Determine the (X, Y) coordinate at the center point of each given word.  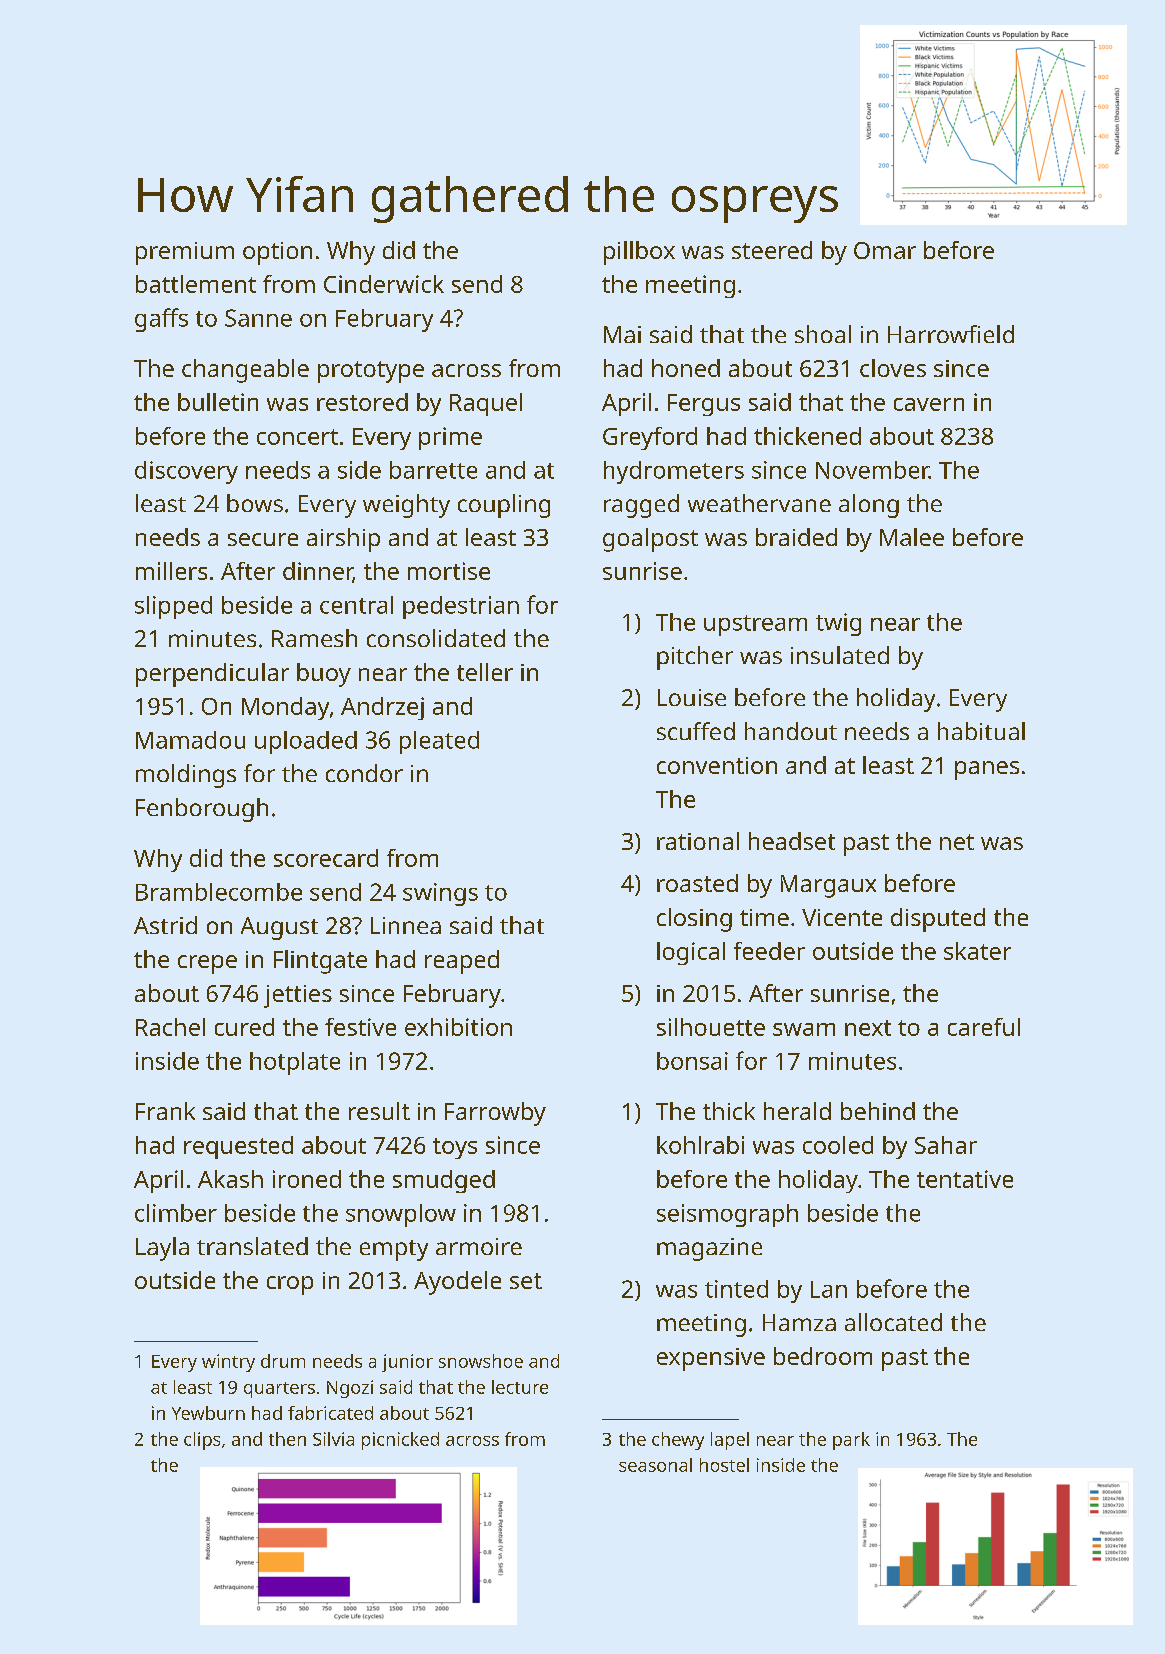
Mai (622, 334)
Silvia (333, 1439)
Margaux (828, 886)
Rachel (170, 1027)
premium (185, 253)
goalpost (650, 540)
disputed (938, 920)
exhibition (458, 1027)
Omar (885, 250)
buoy (324, 675)
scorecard (326, 858)
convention (717, 765)
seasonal (655, 1465)
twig (838, 624)
